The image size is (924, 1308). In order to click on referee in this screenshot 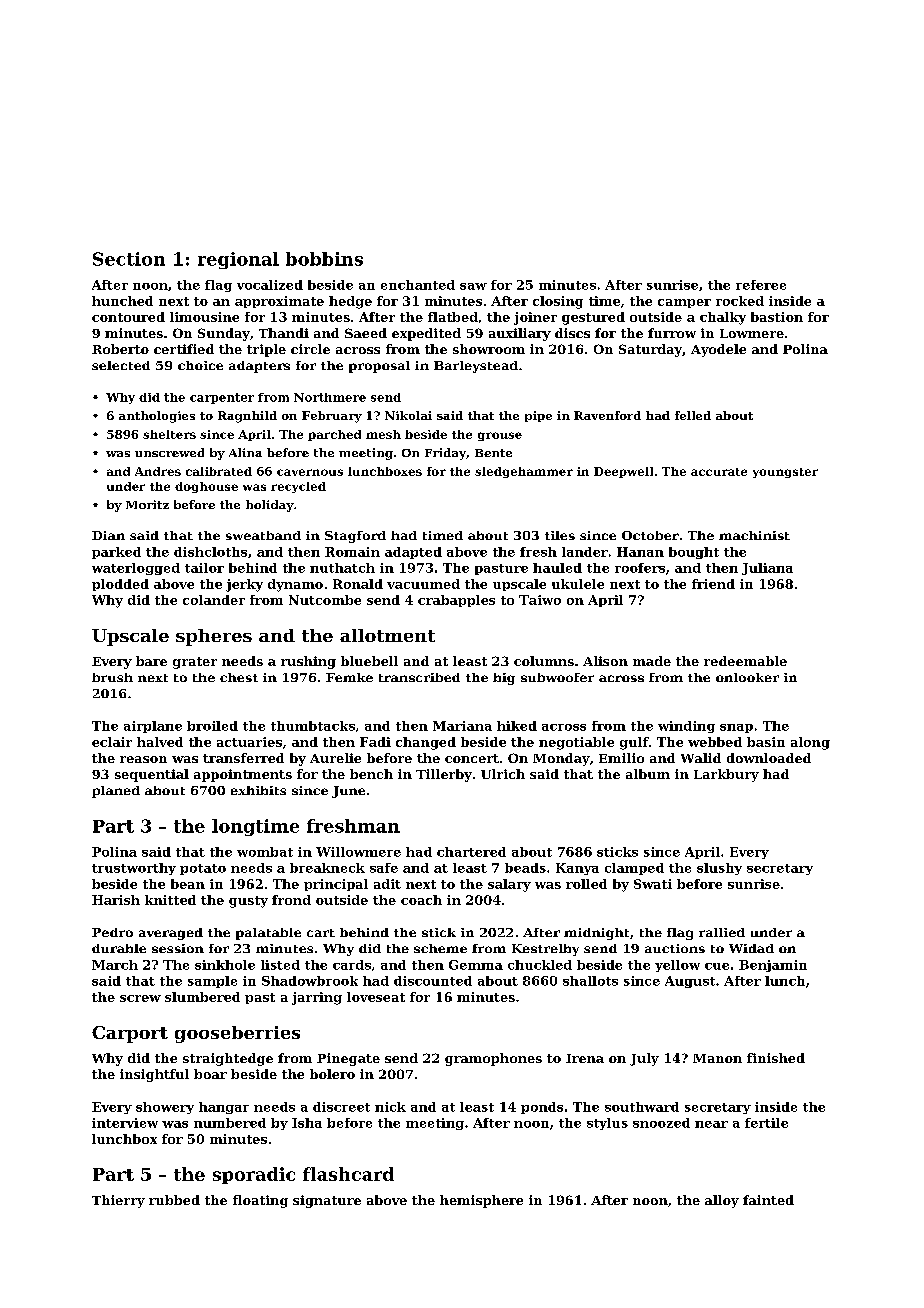, I will do `click(761, 285)`.
